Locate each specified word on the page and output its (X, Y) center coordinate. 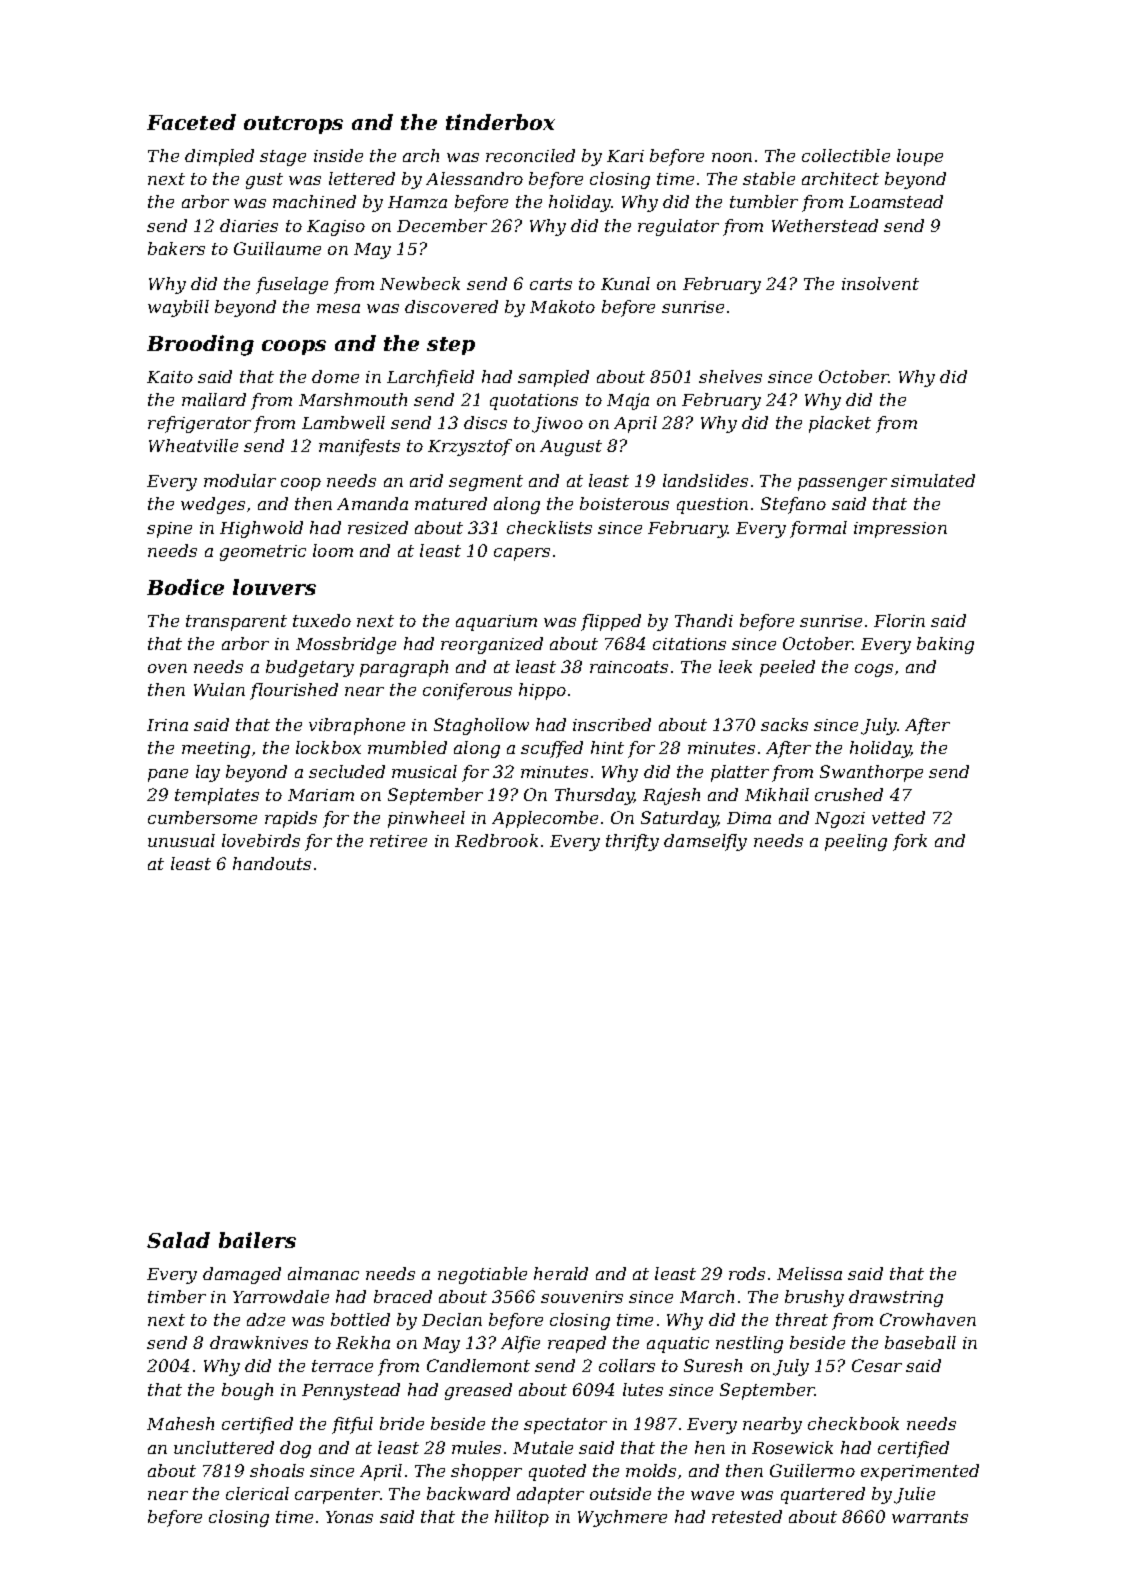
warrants (930, 1517)
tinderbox (500, 122)
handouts (272, 863)
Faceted (191, 122)
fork (910, 842)
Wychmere (622, 1518)
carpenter (337, 1496)
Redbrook (496, 840)
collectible (846, 155)
